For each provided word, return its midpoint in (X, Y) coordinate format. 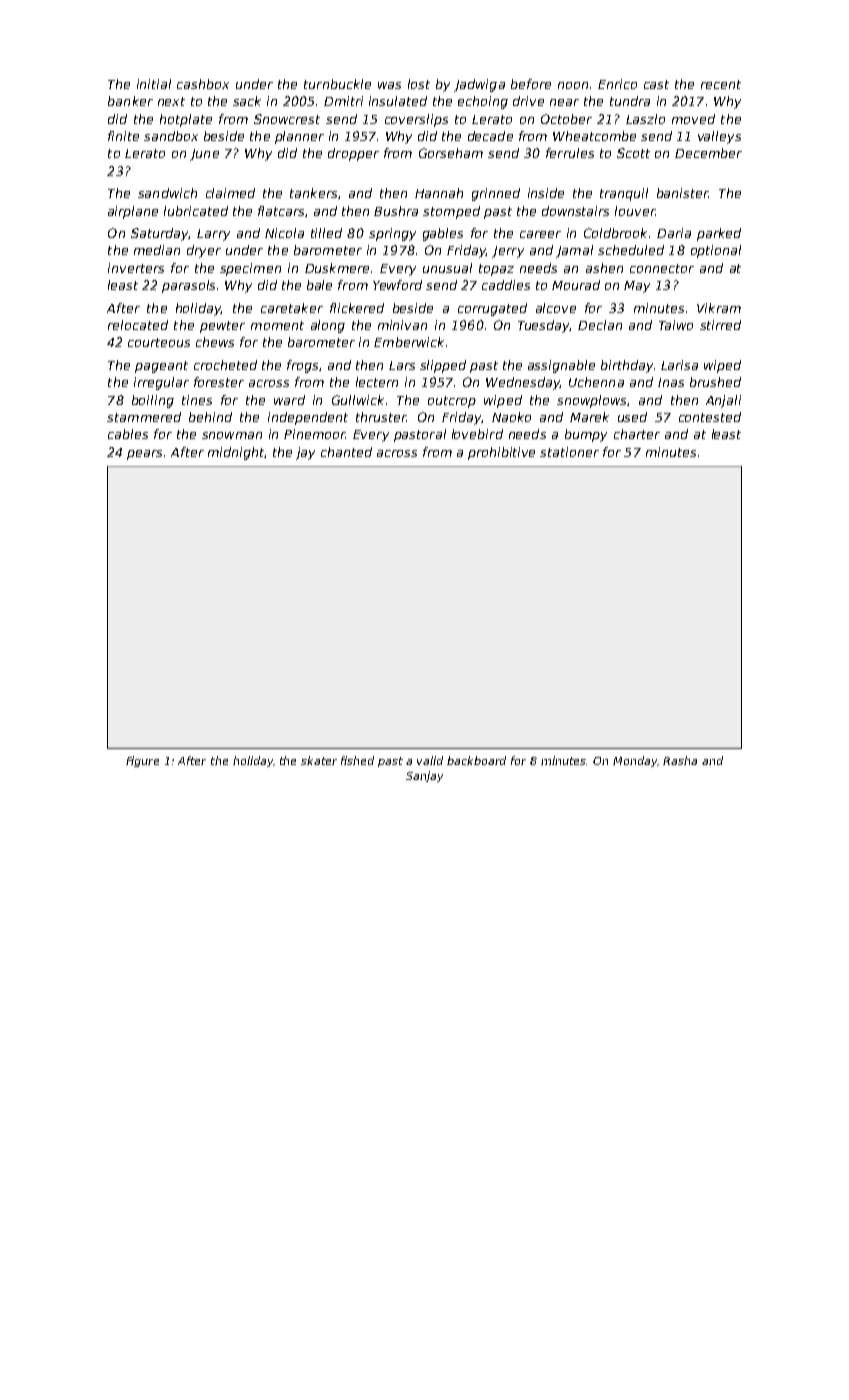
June (204, 155)
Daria (674, 233)
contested (710, 417)
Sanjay (424, 776)
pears (144, 455)
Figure (142, 761)
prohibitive (501, 453)
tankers (313, 193)
